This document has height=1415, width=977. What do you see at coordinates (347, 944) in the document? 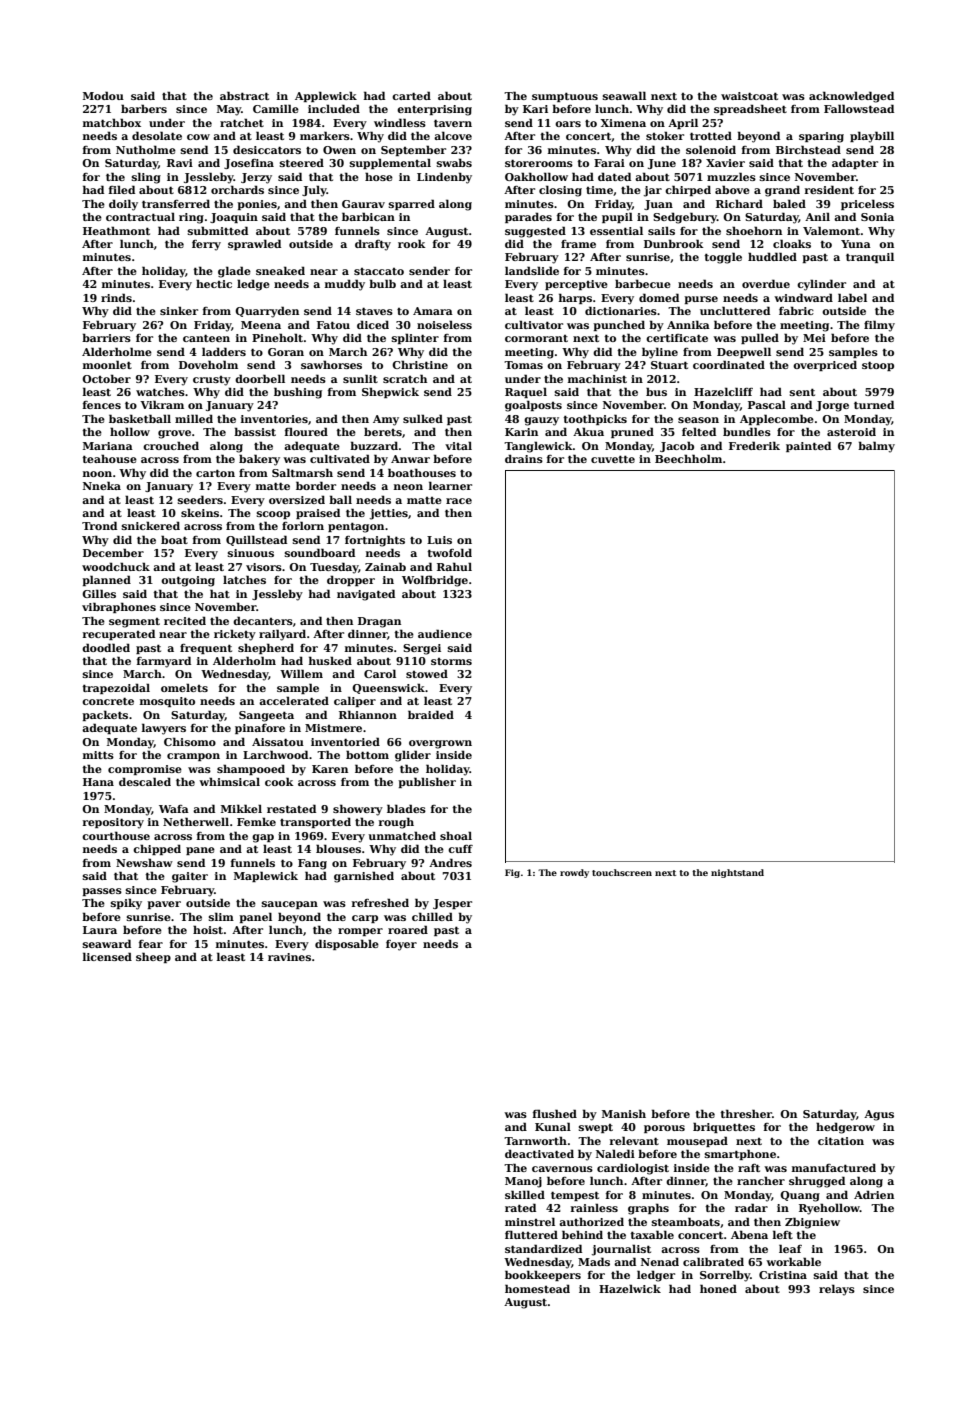
I see `disposable` at bounding box center [347, 944].
